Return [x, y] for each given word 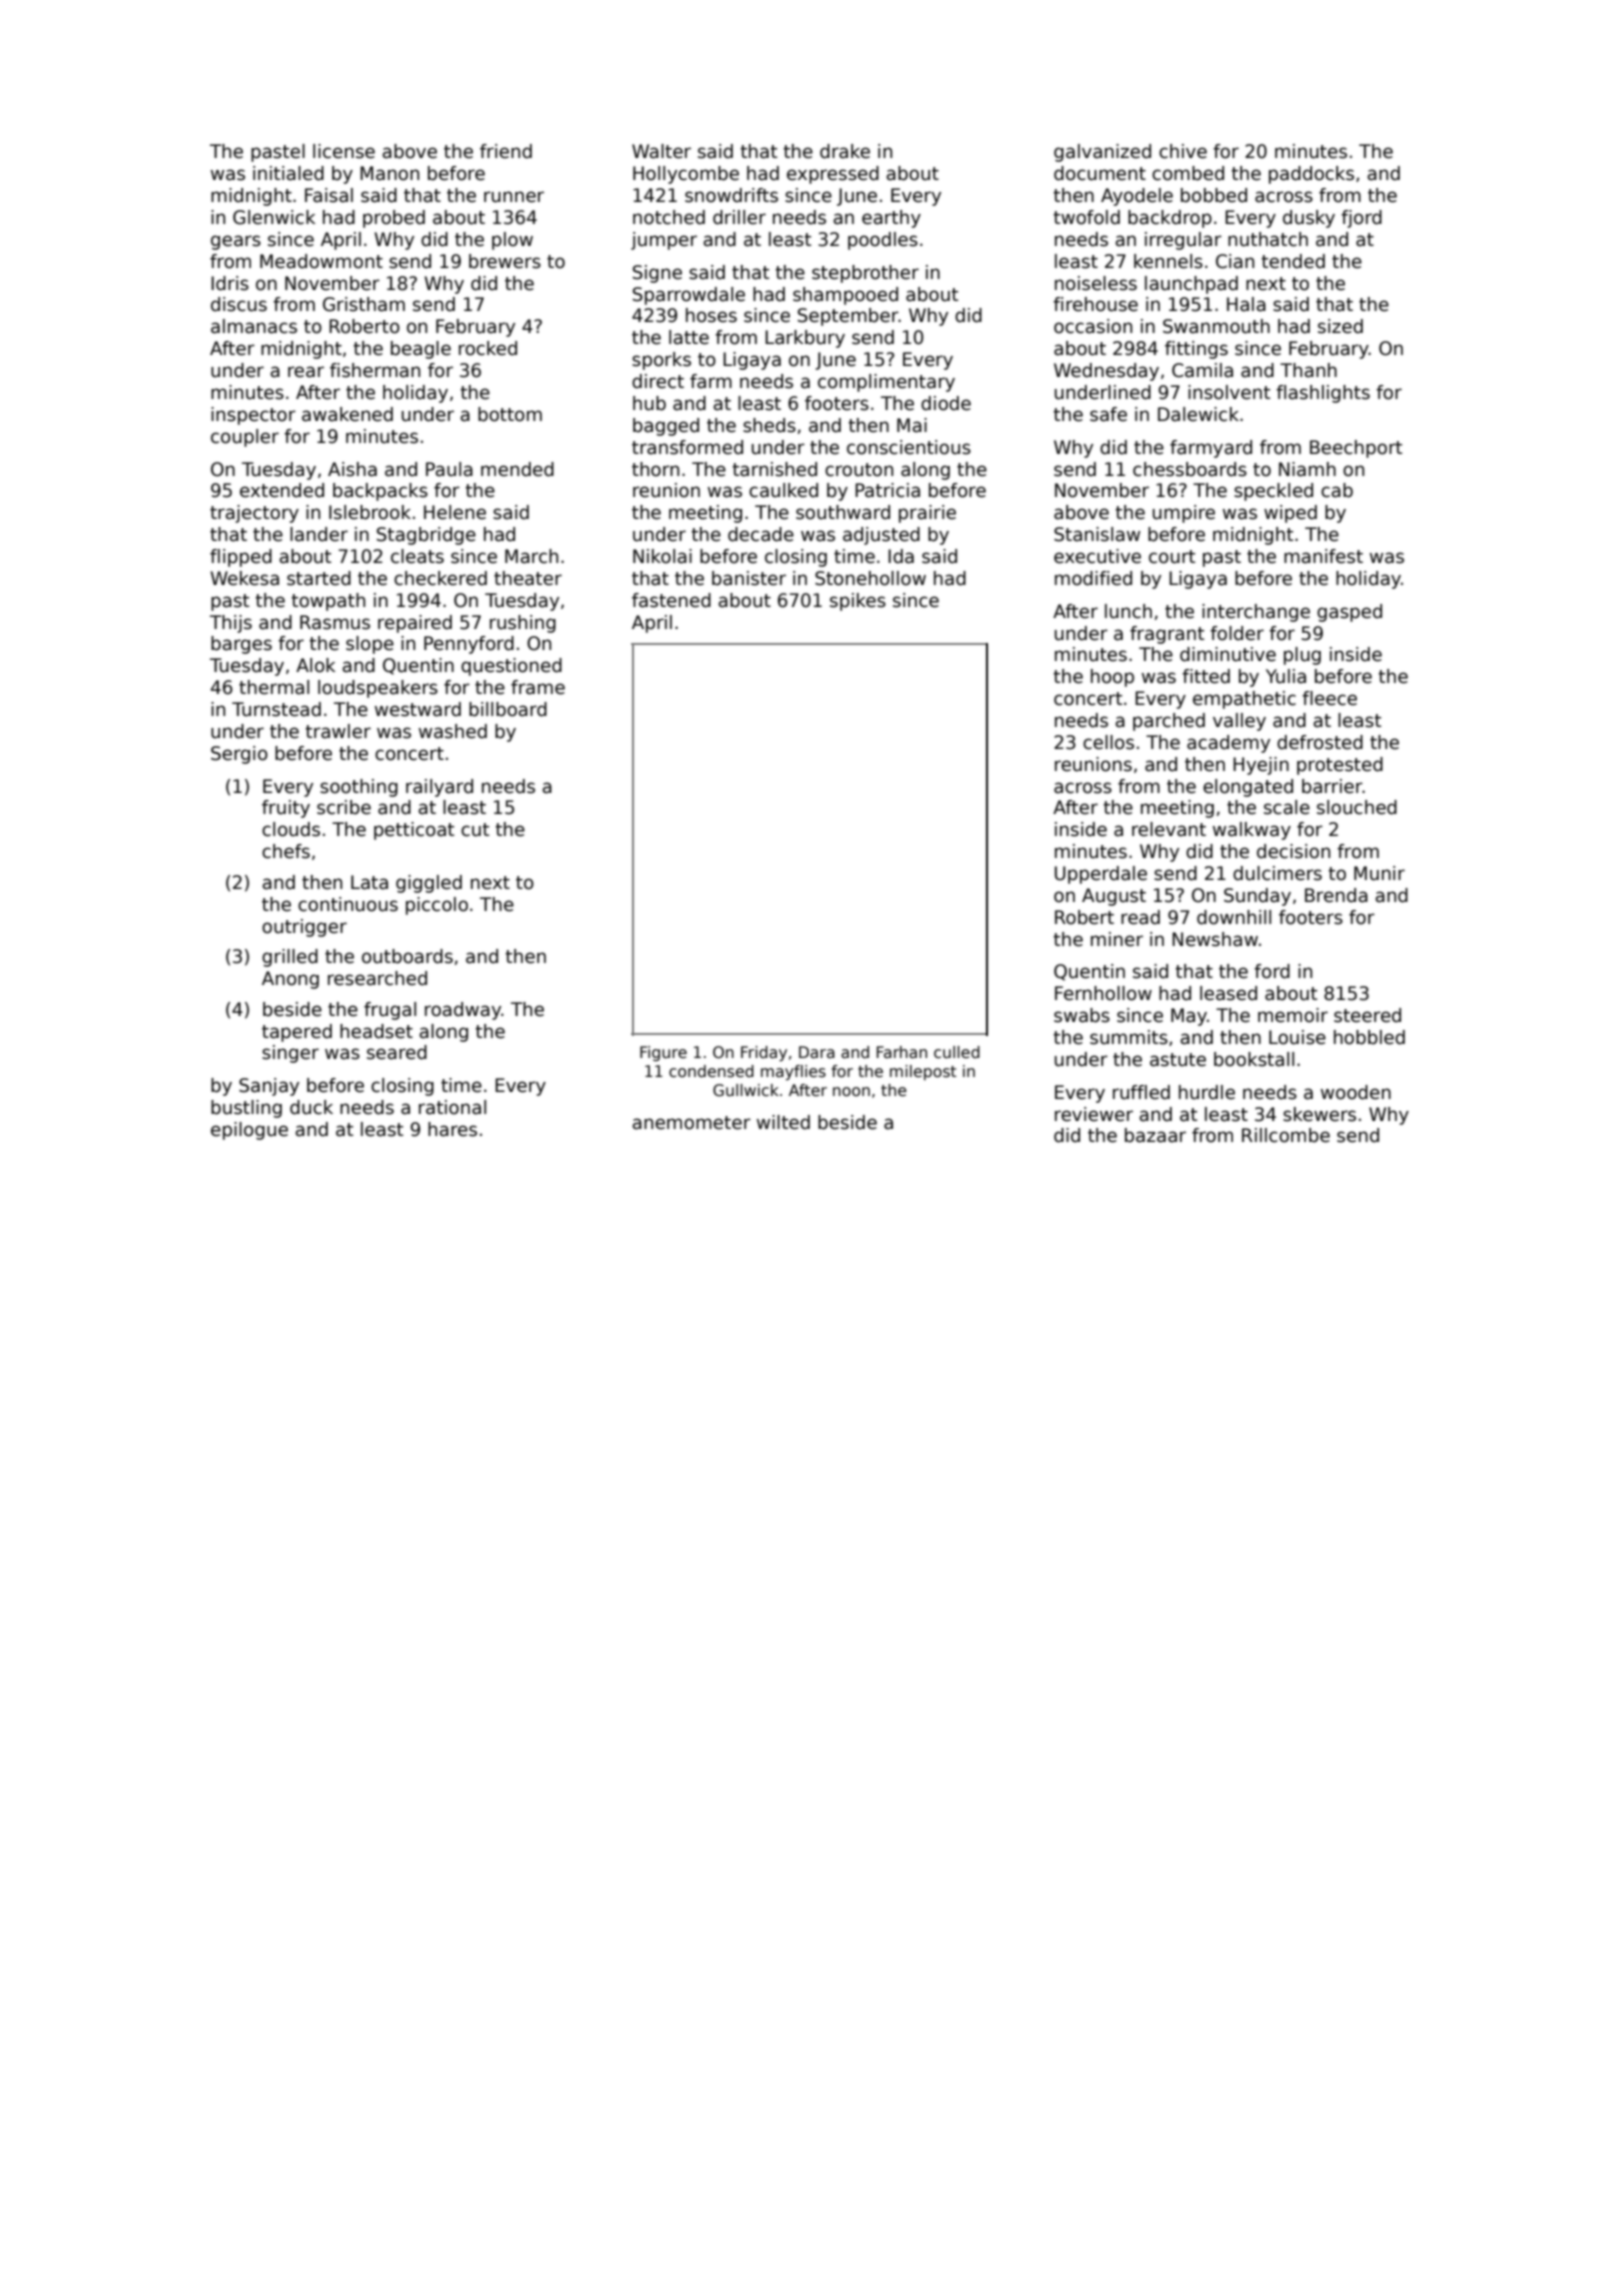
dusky [1309, 219]
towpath [328, 602]
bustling [246, 1109]
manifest [1323, 556]
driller [739, 217]
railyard [439, 788]
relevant [1169, 829]
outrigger [304, 928]
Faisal [329, 195]
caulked [783, 490]
